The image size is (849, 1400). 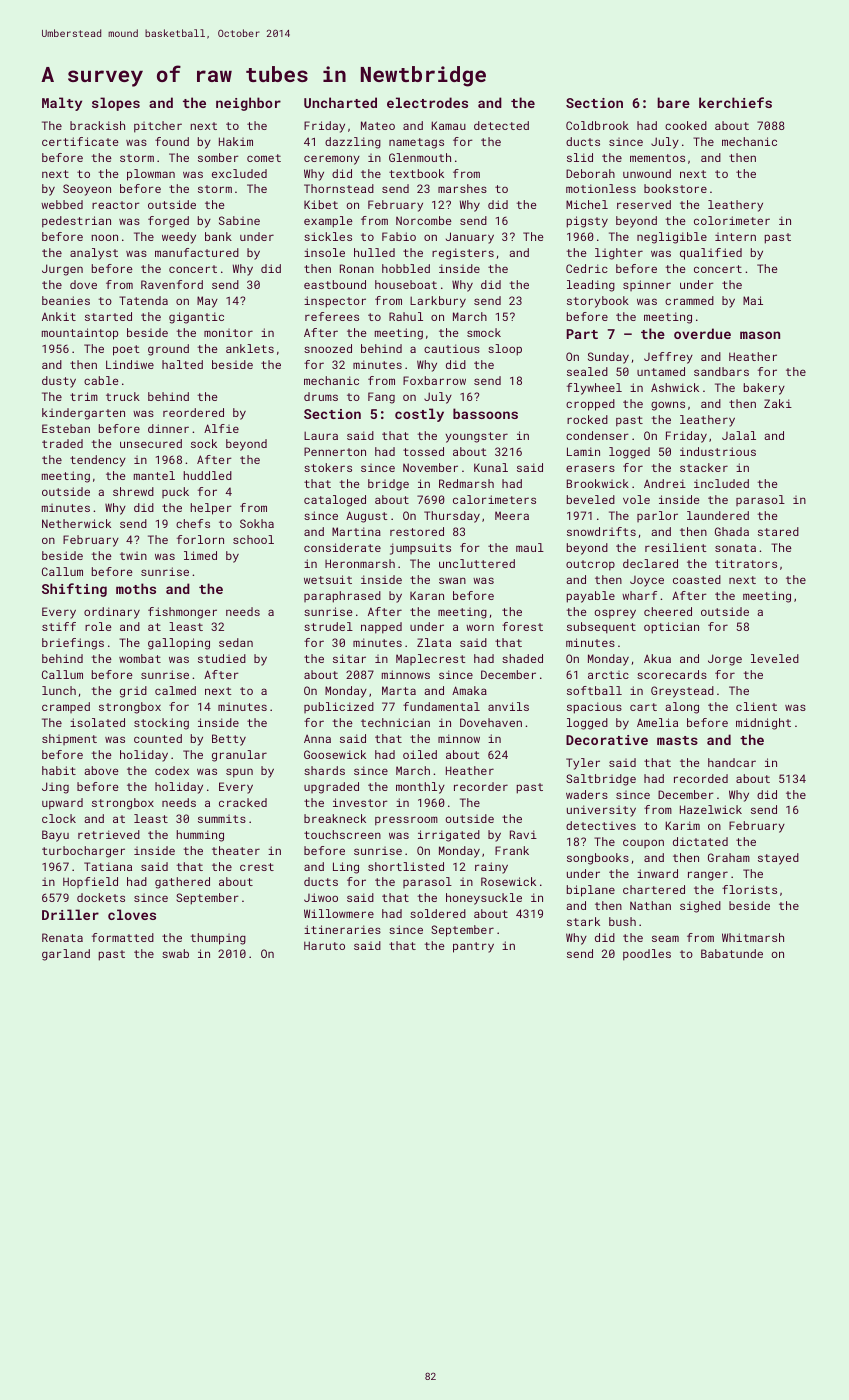 What do you see at coordinates (339, 913) in the image?
I see `Willowmere` at bounding box center [339, 913].
